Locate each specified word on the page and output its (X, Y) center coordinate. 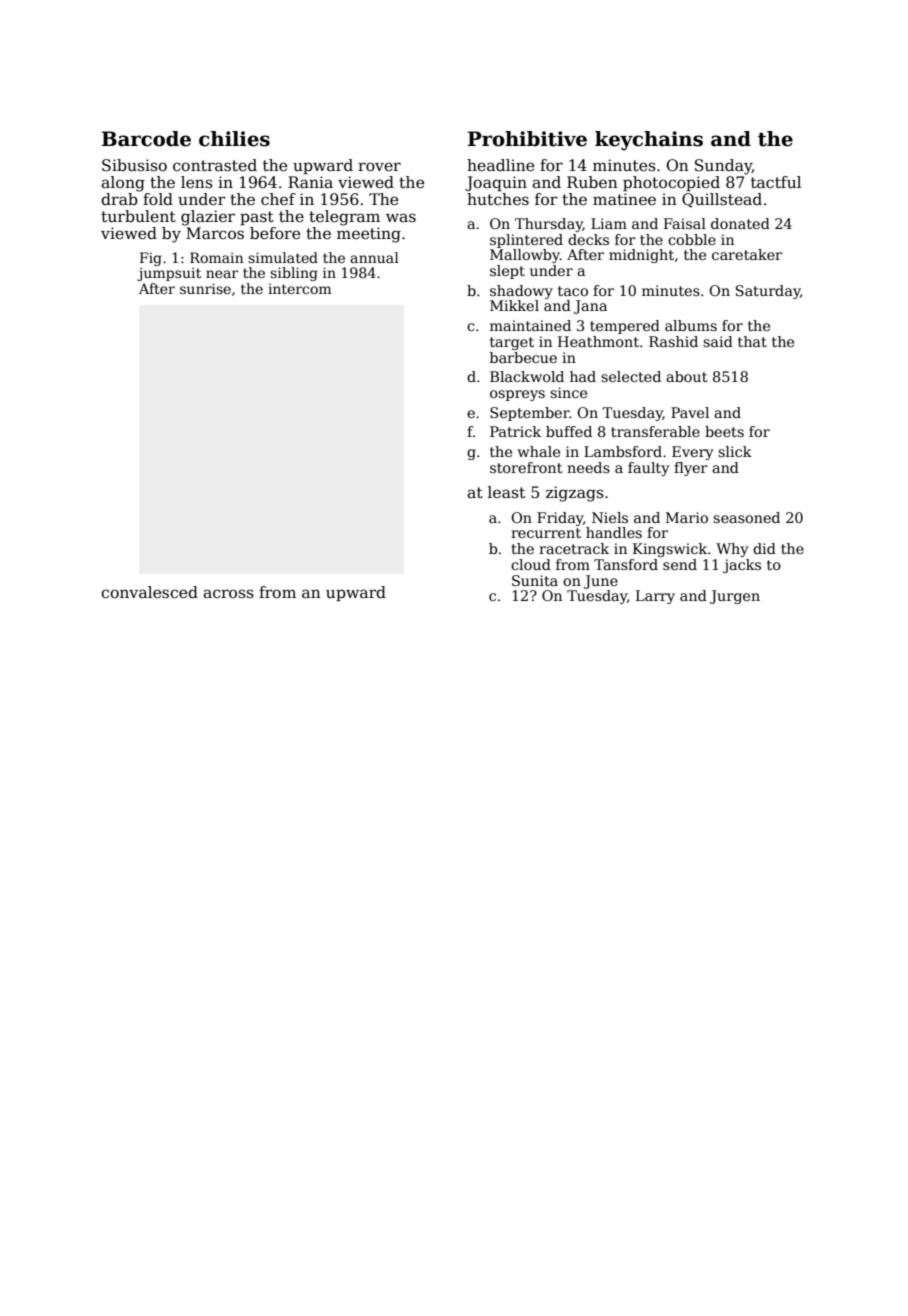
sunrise (205, 289)
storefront (526, 467)
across (228, 593)
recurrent (546, 533)
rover (379, 166)
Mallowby (525, 256)
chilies (234, 139)
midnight (641, 256)
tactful (776, 182)
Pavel (690, 412)
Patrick (515, 431)
